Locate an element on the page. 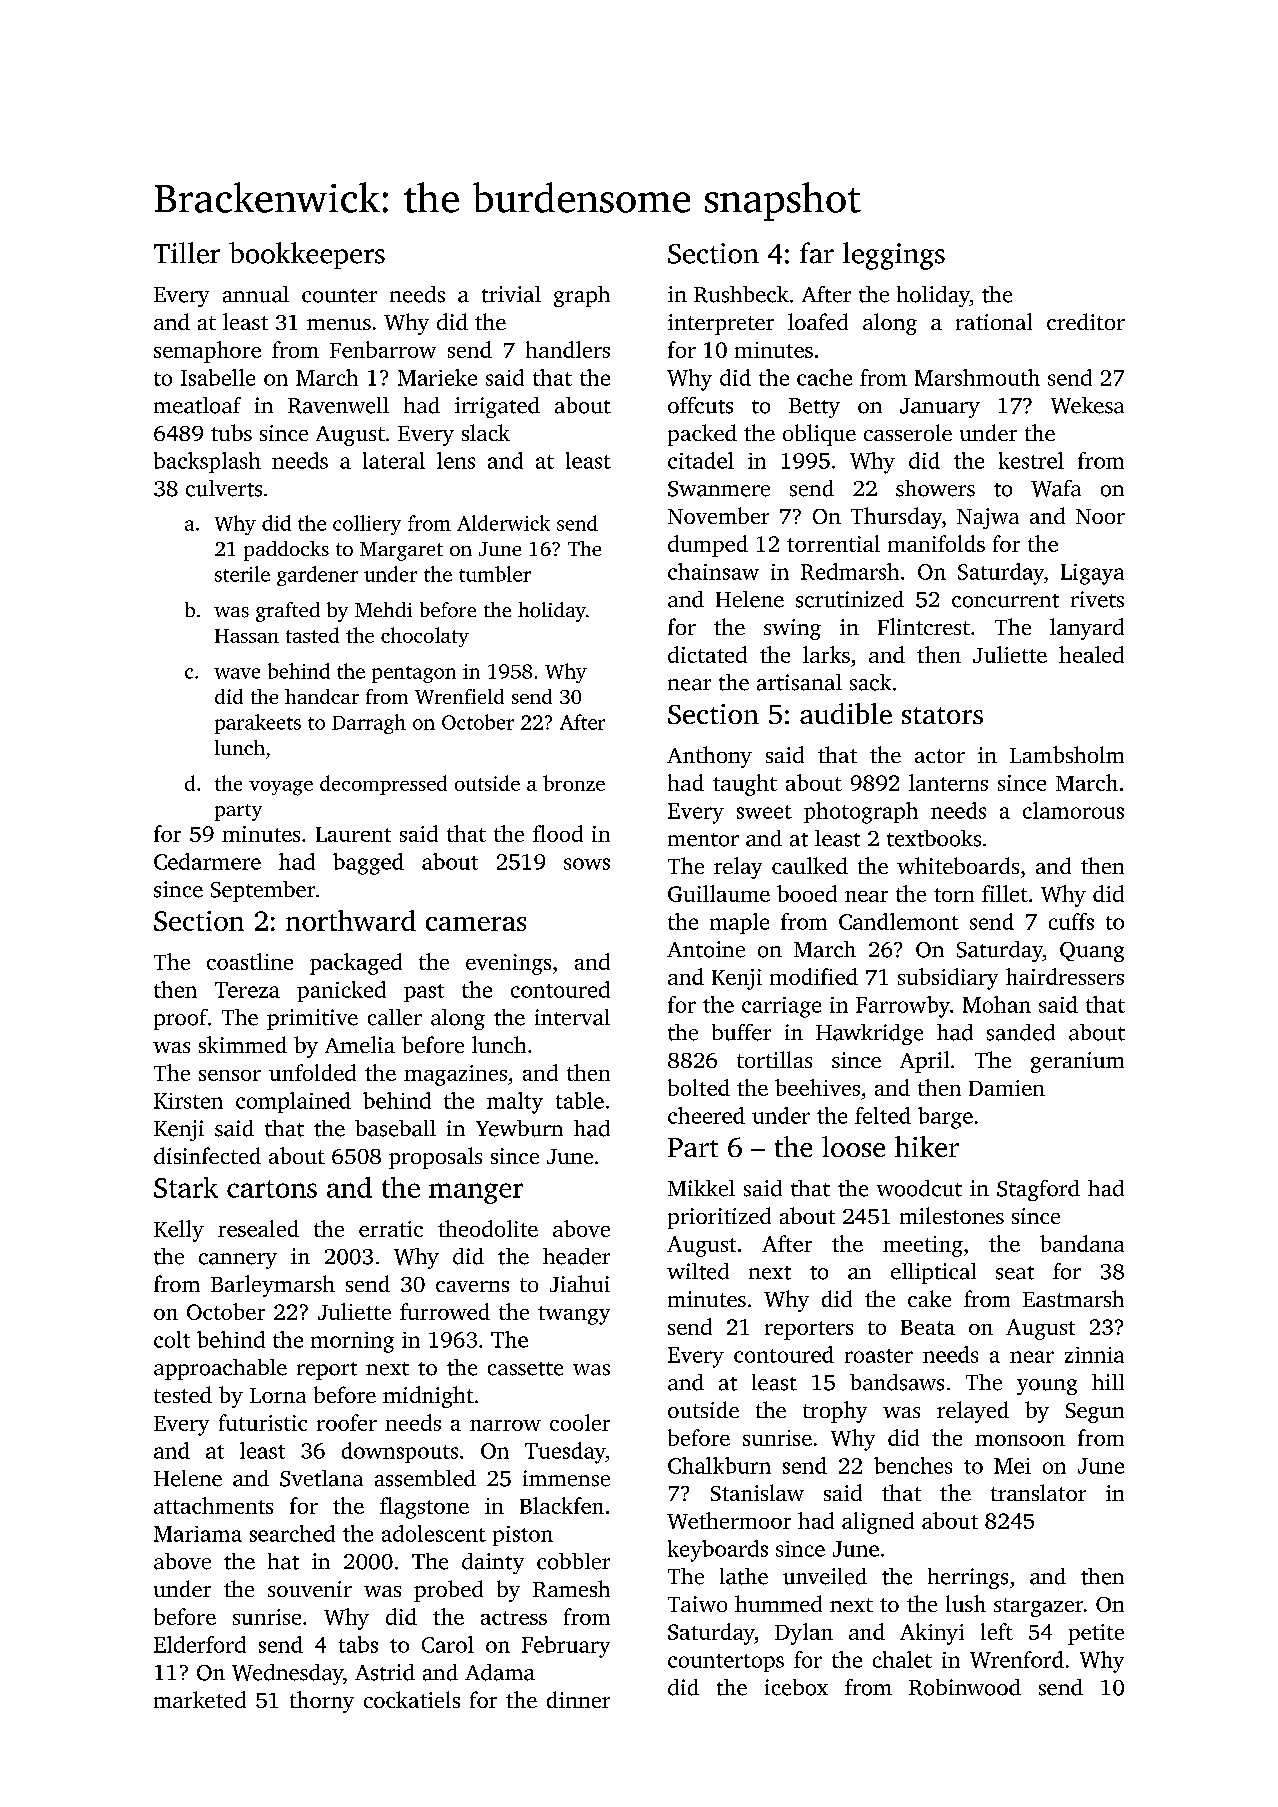  dumped is located at coordinates (708, 546).
